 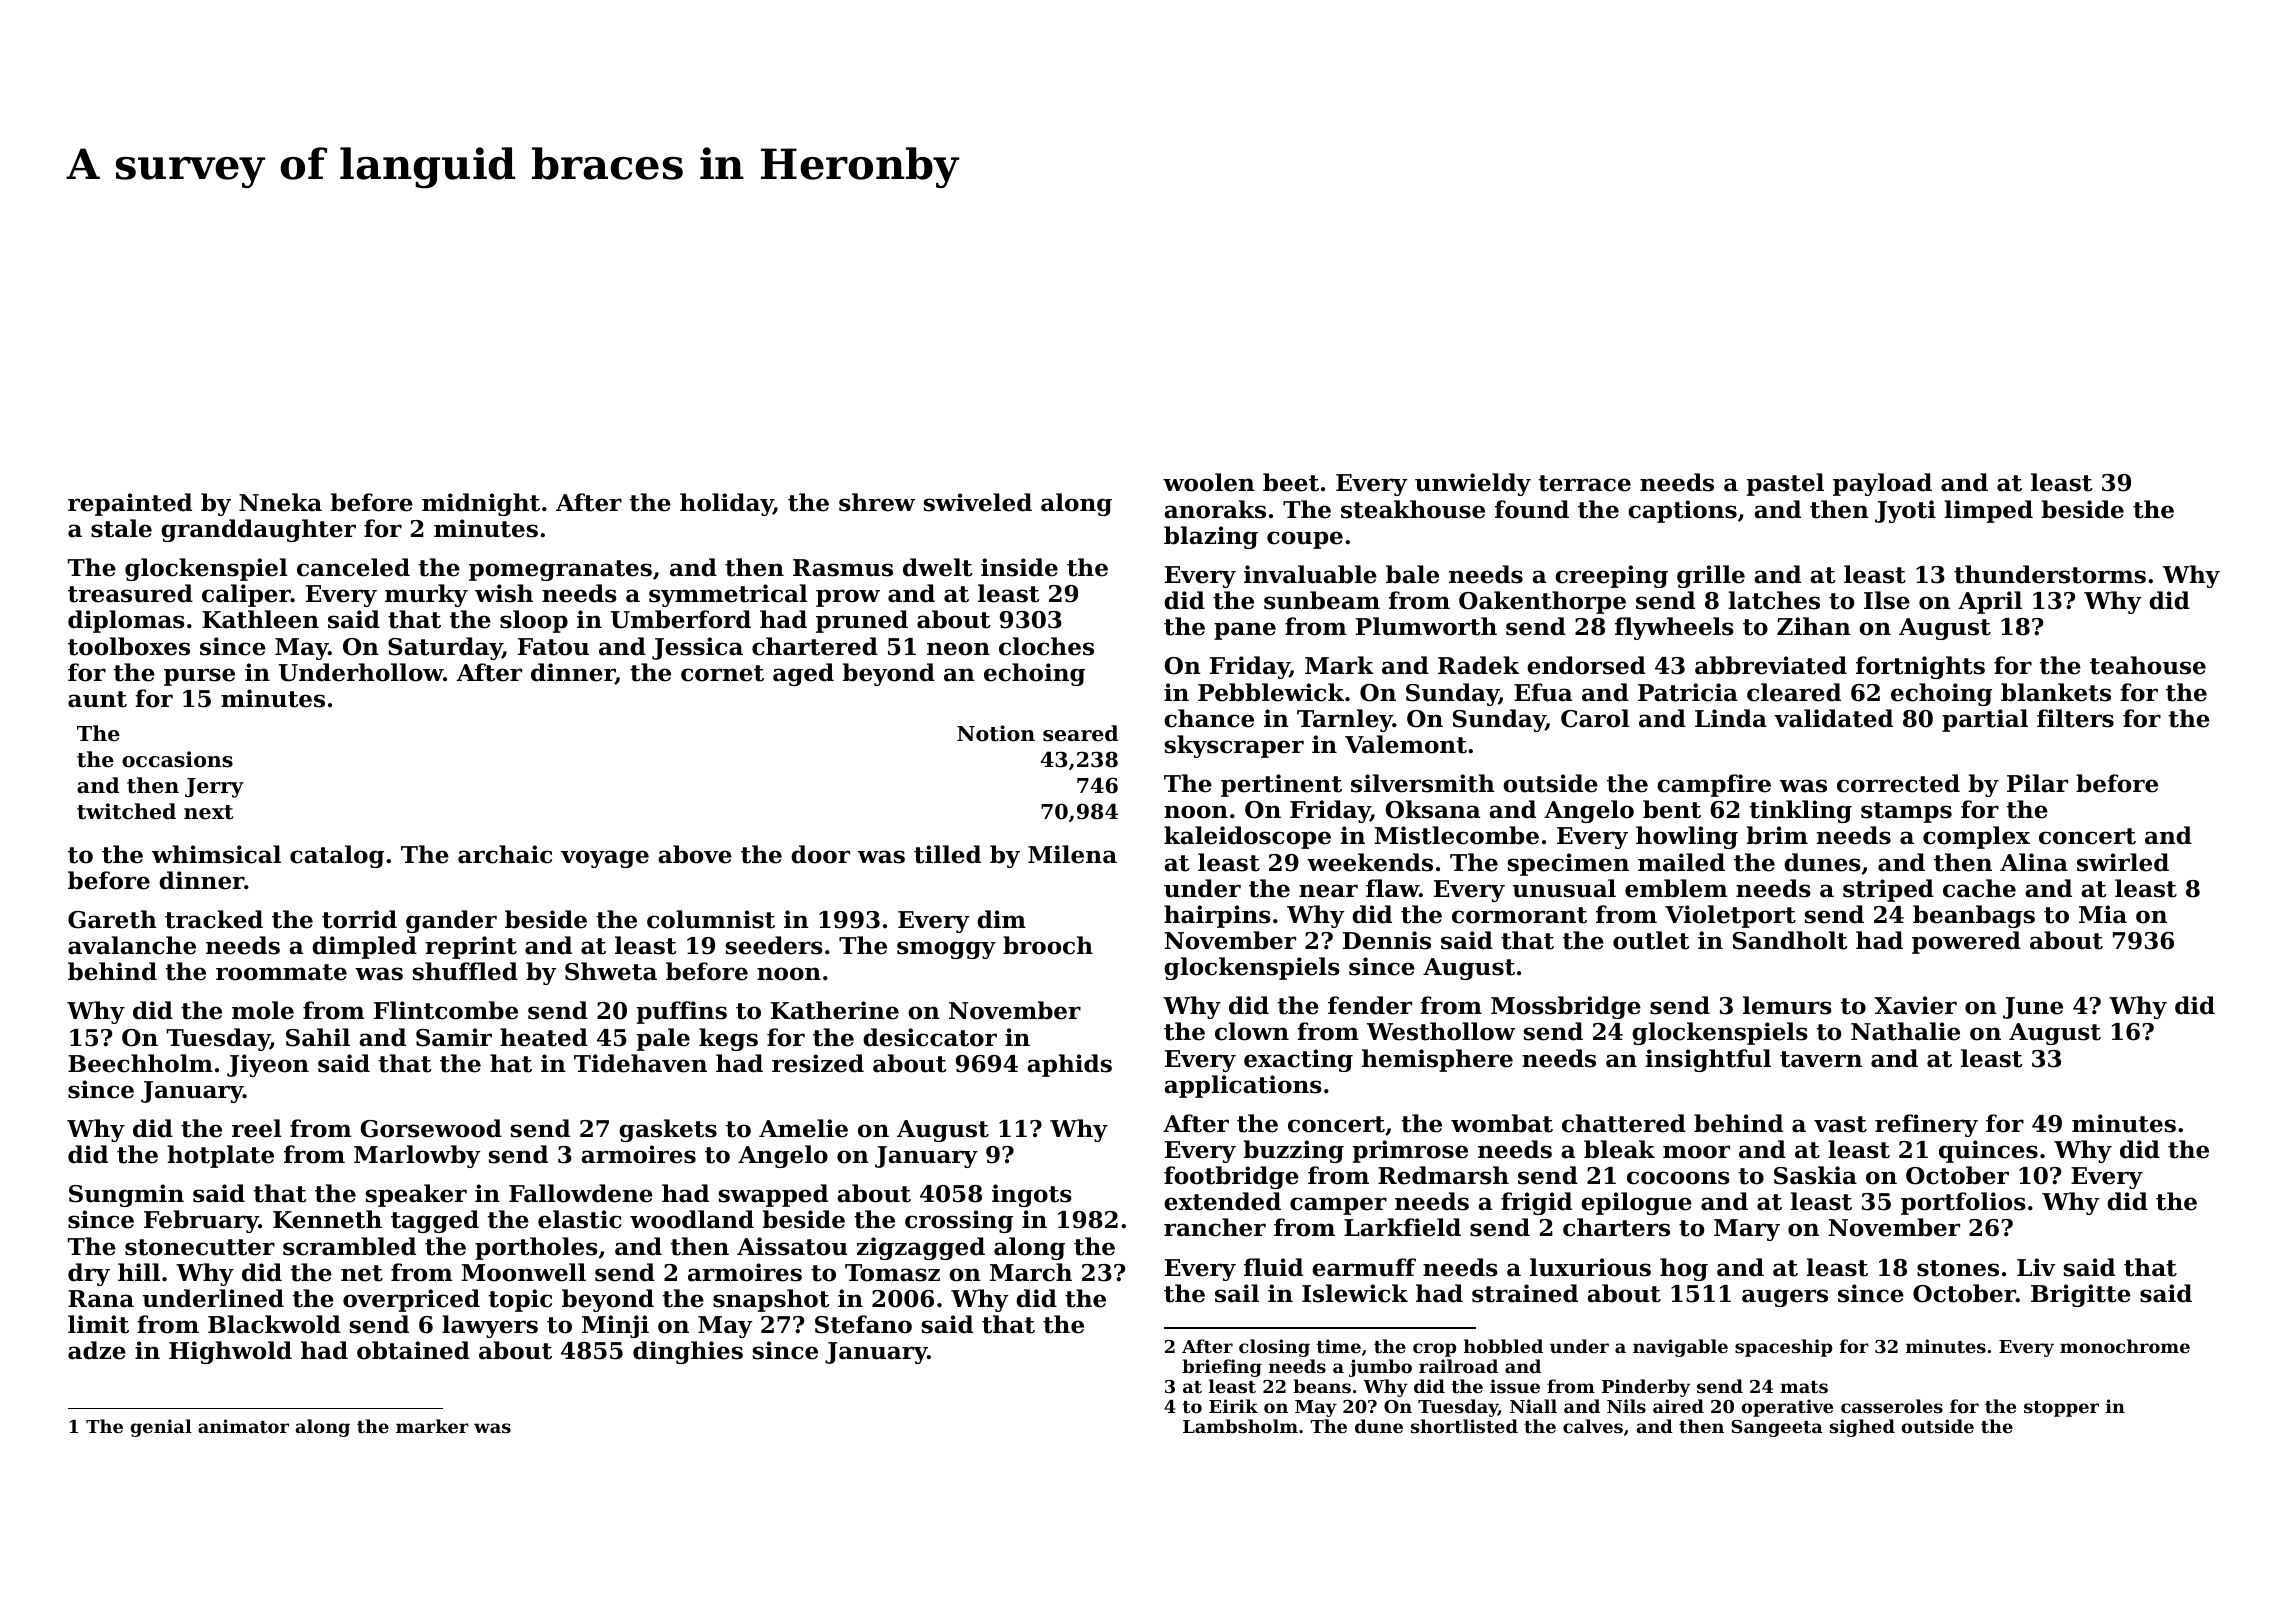 I want to click on Saturday, so click(x=445, y=648).
